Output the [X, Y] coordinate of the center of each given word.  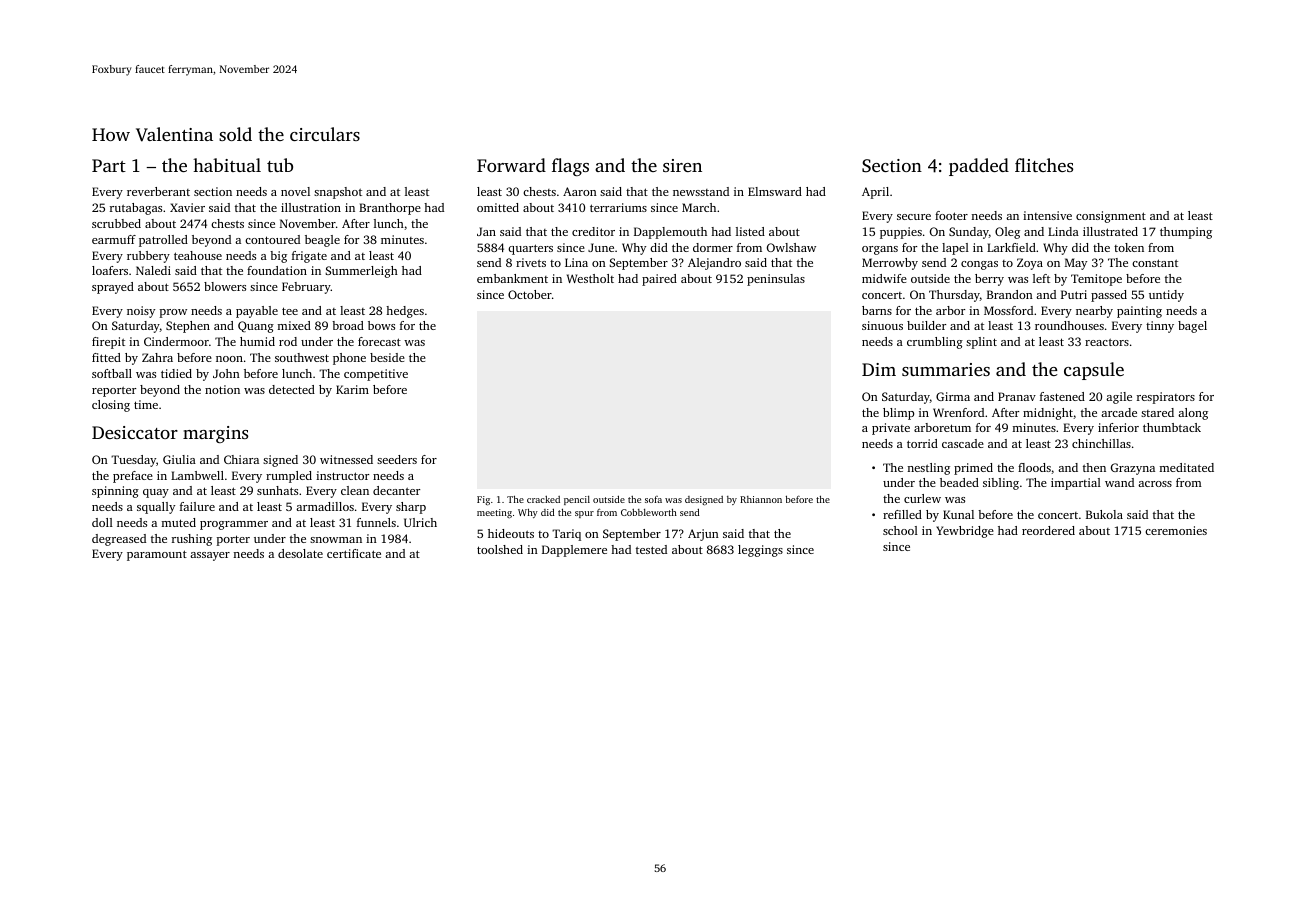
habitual [227, 165]
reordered [1048, 530]
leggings [760, 551]
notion [222, 389]
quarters [530, 249]
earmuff [114, 239]
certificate [354, 553]
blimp [898, 414]
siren [682, 165]
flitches [1044, 165]
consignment [1111, 217]
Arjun [703, 535]
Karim [352, 389]
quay [156, 493]
